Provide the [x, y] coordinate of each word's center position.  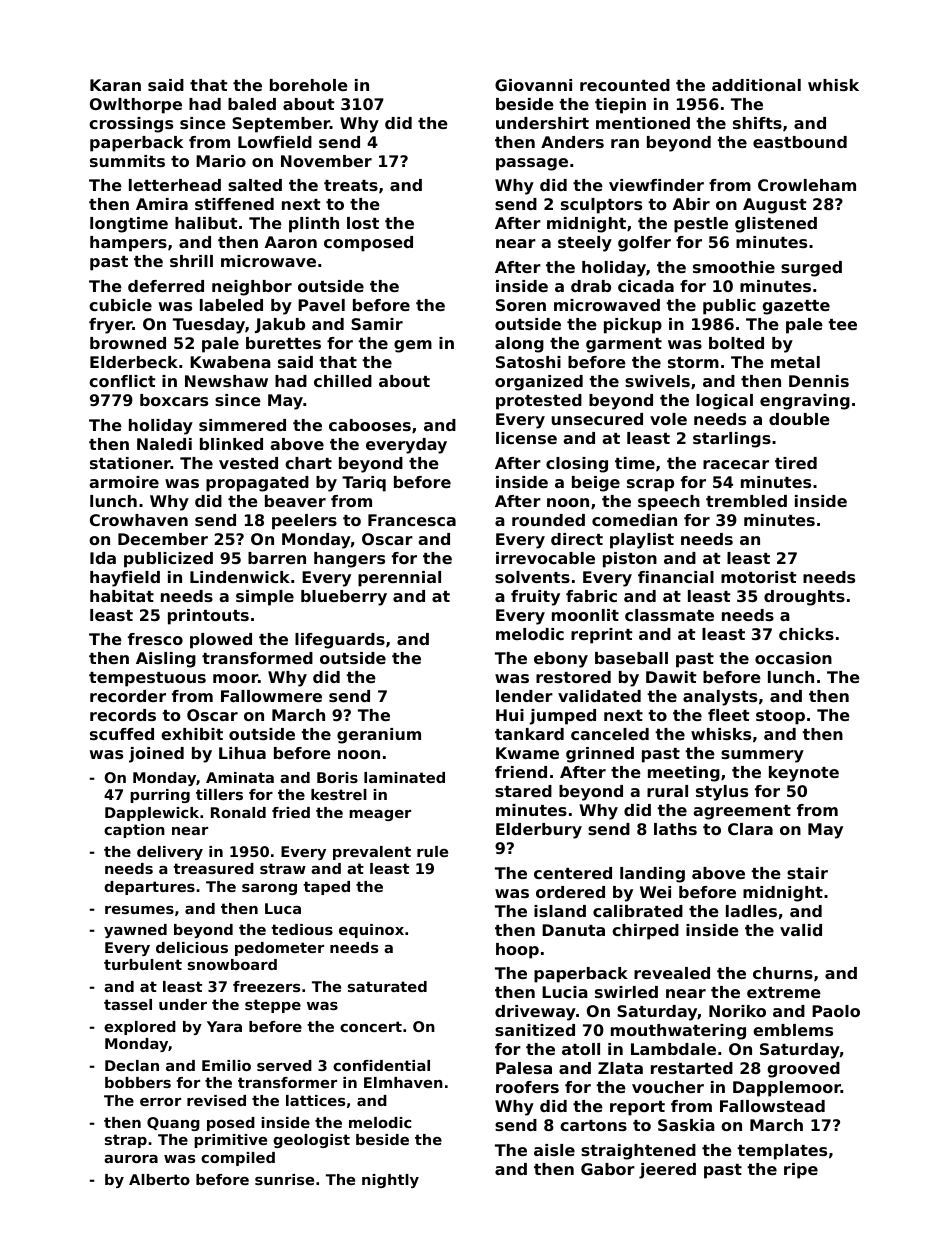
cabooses [370, 425]
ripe [801, 1171]
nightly [390, 1181]
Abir [691, 204]
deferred [166, 286]
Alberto [159, 1179]
